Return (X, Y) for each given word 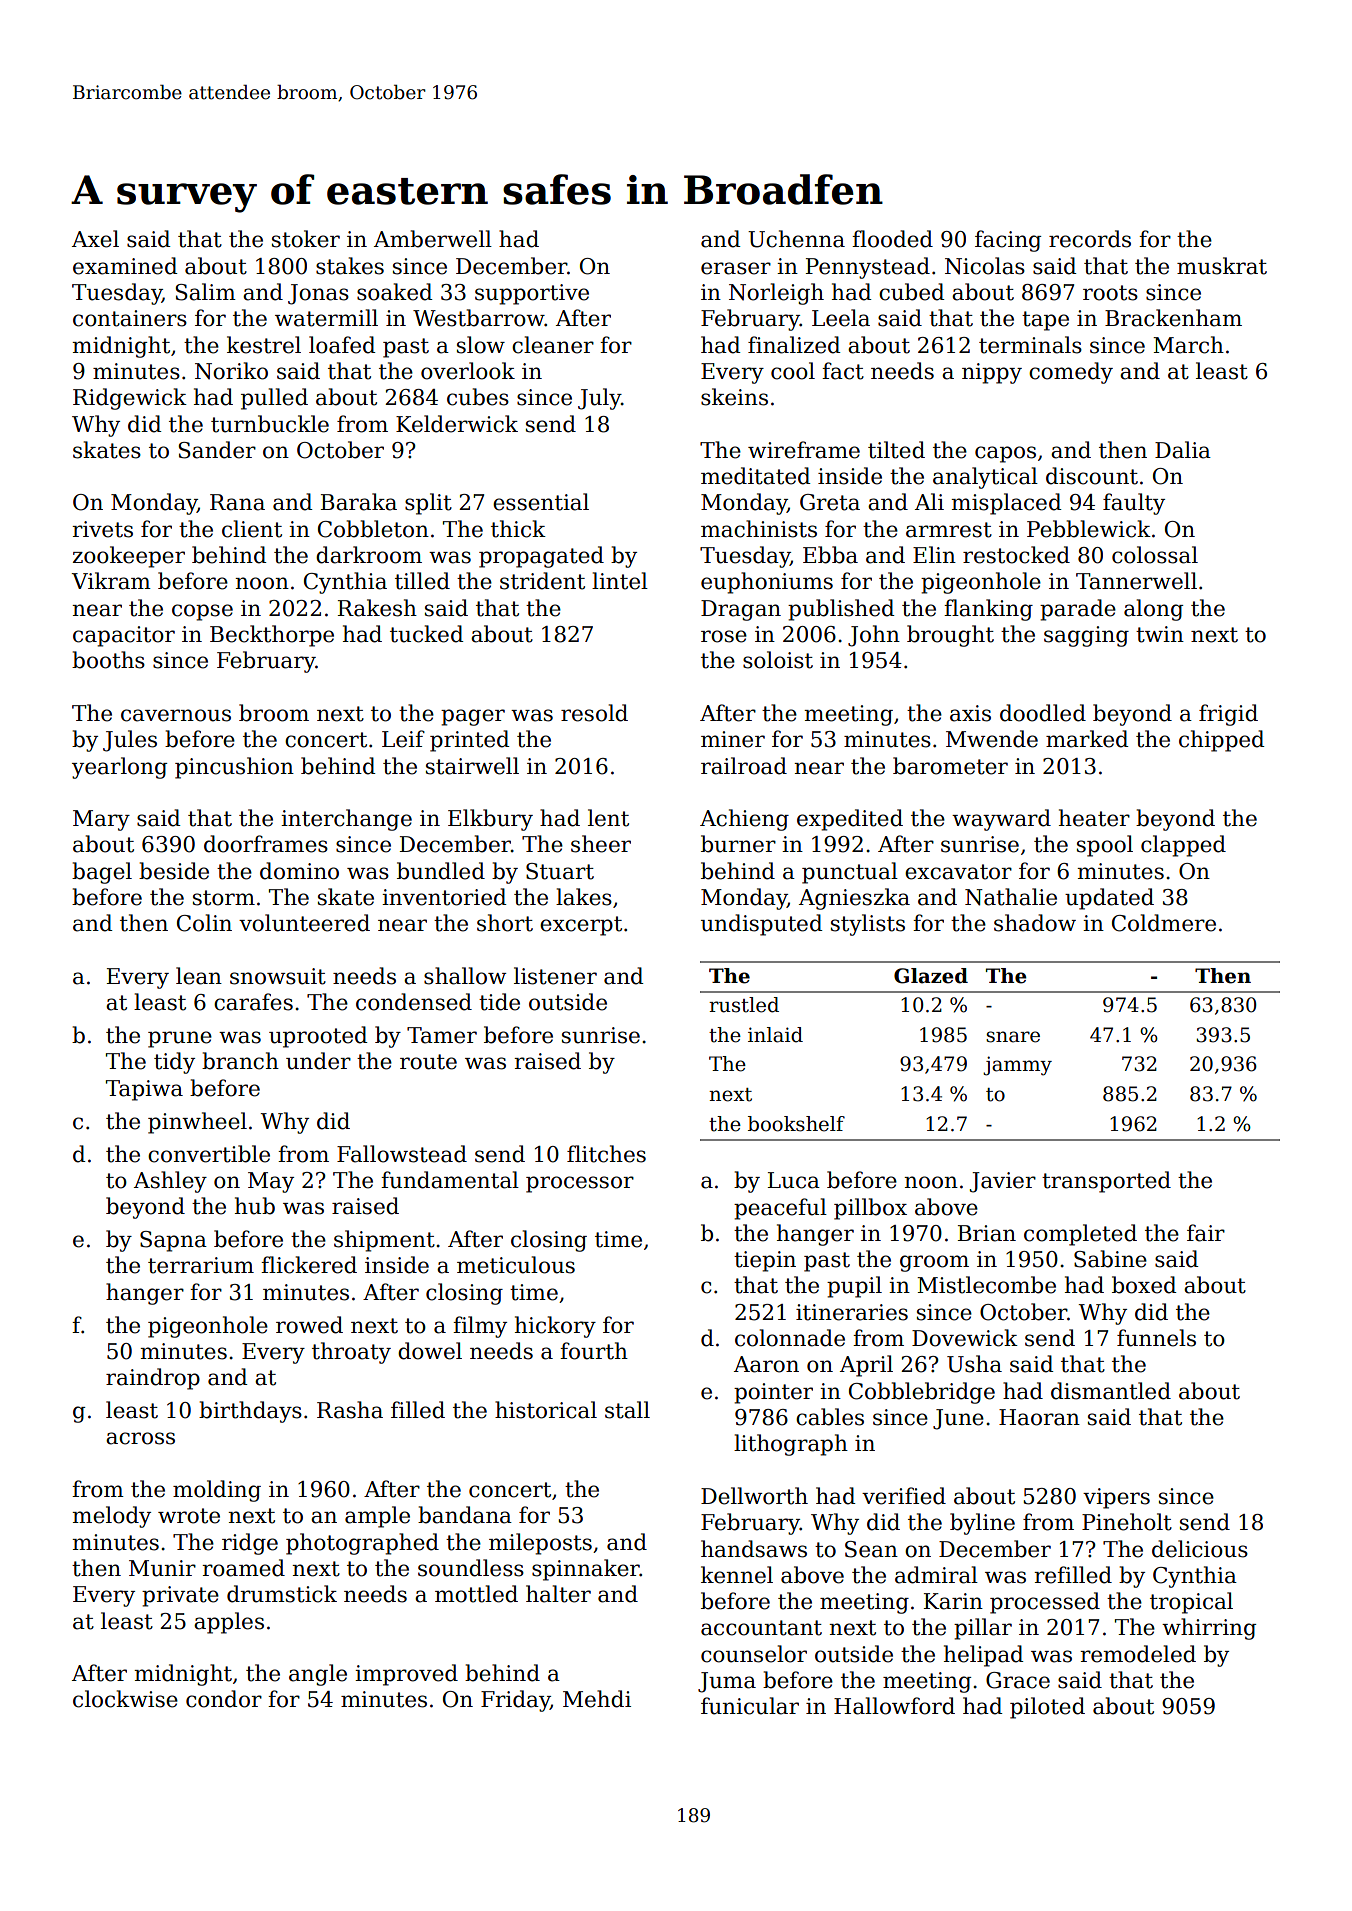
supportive (532, 294)
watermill (326, 318)
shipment (384, 1241)
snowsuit (278, 976)
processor (580, 1184)
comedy (1071, 373)
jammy (1017, 1066)
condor (224, 1699)
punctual (850, 873)
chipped (1222, 741)
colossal (1155, 555)
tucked (427, 634)
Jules (130, 741)
